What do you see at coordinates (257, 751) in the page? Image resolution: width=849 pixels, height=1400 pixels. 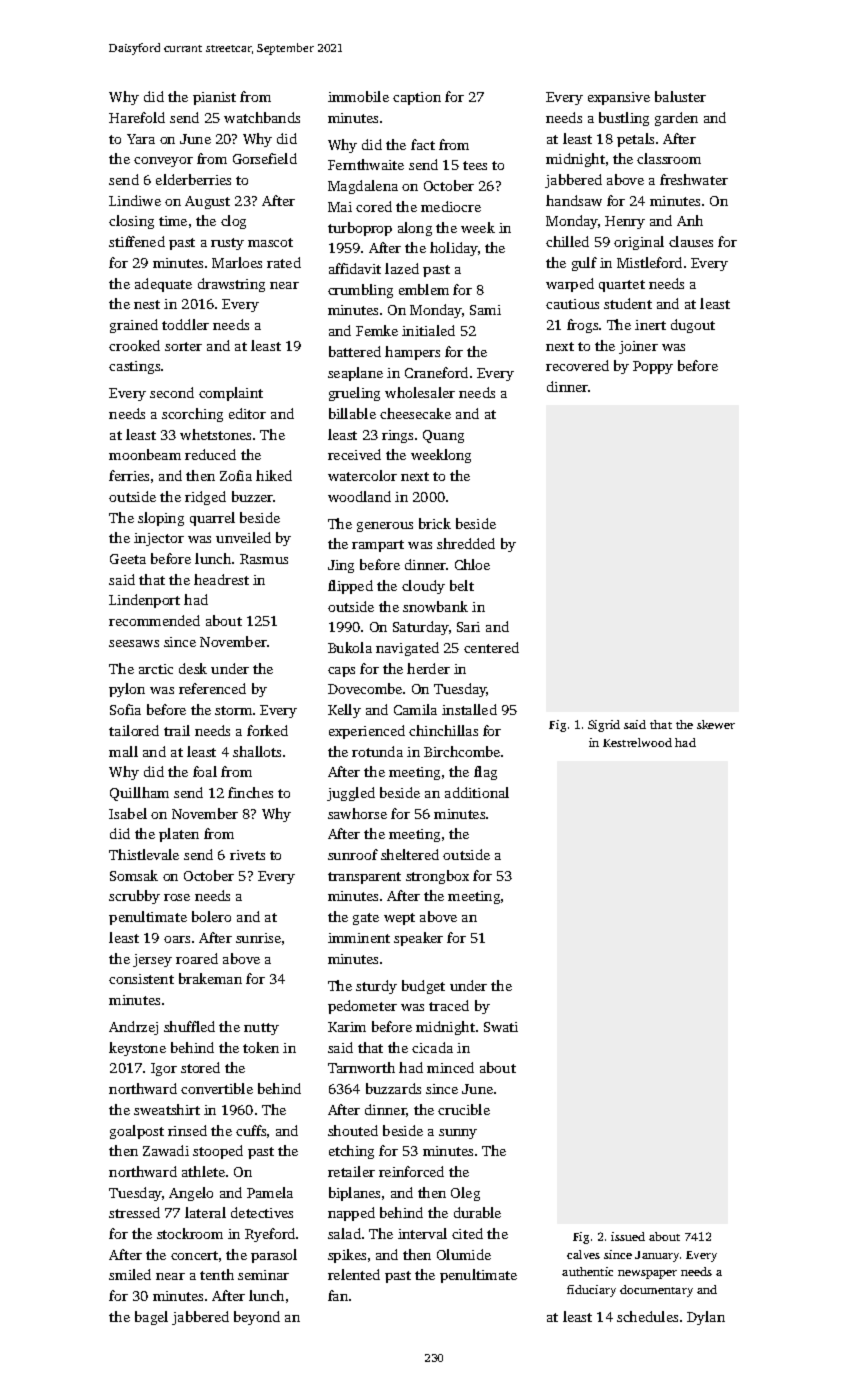 I see `shallots` at bounding box center [257, 751].
